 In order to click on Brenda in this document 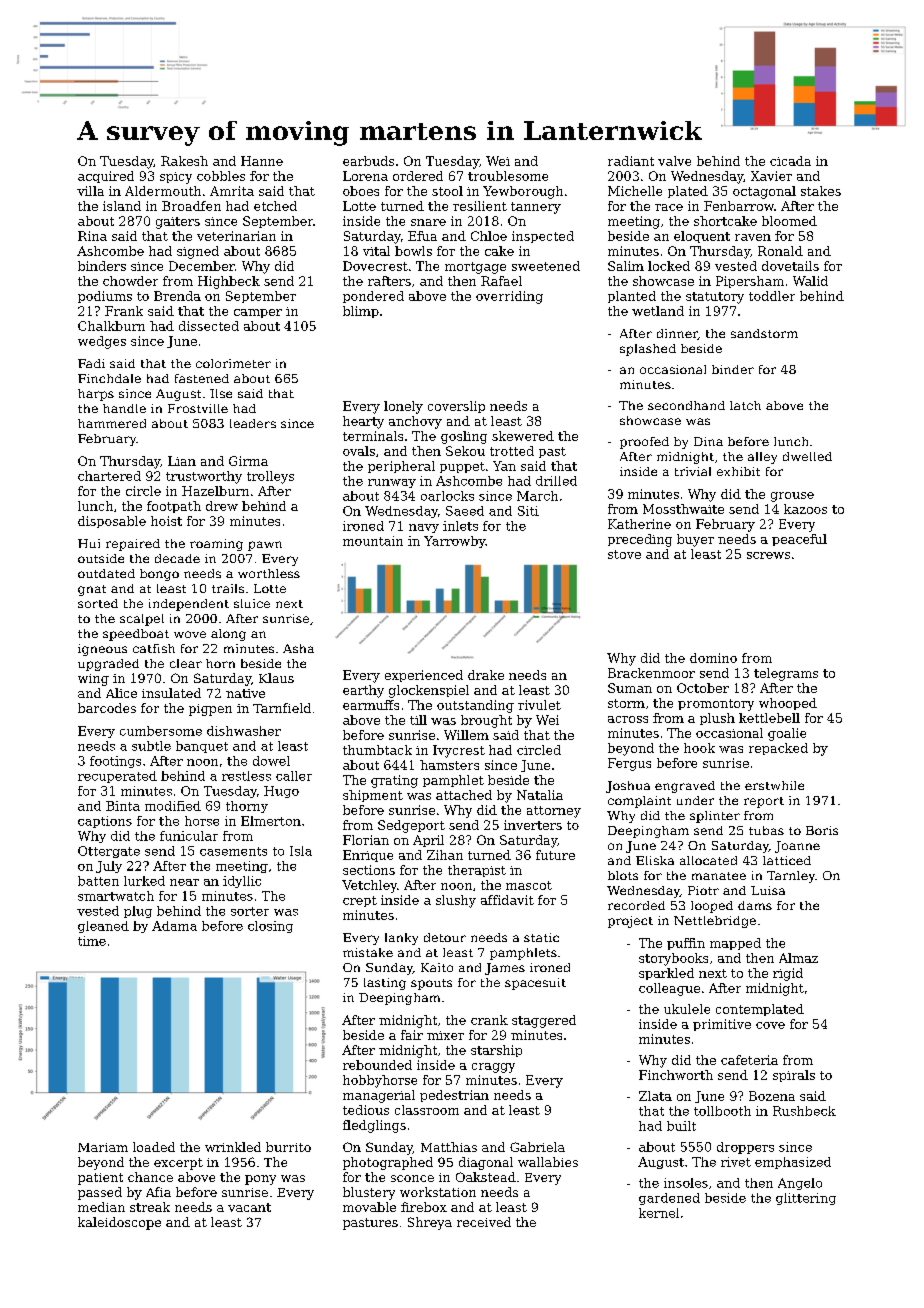, I will do `click(177, 296)`.
